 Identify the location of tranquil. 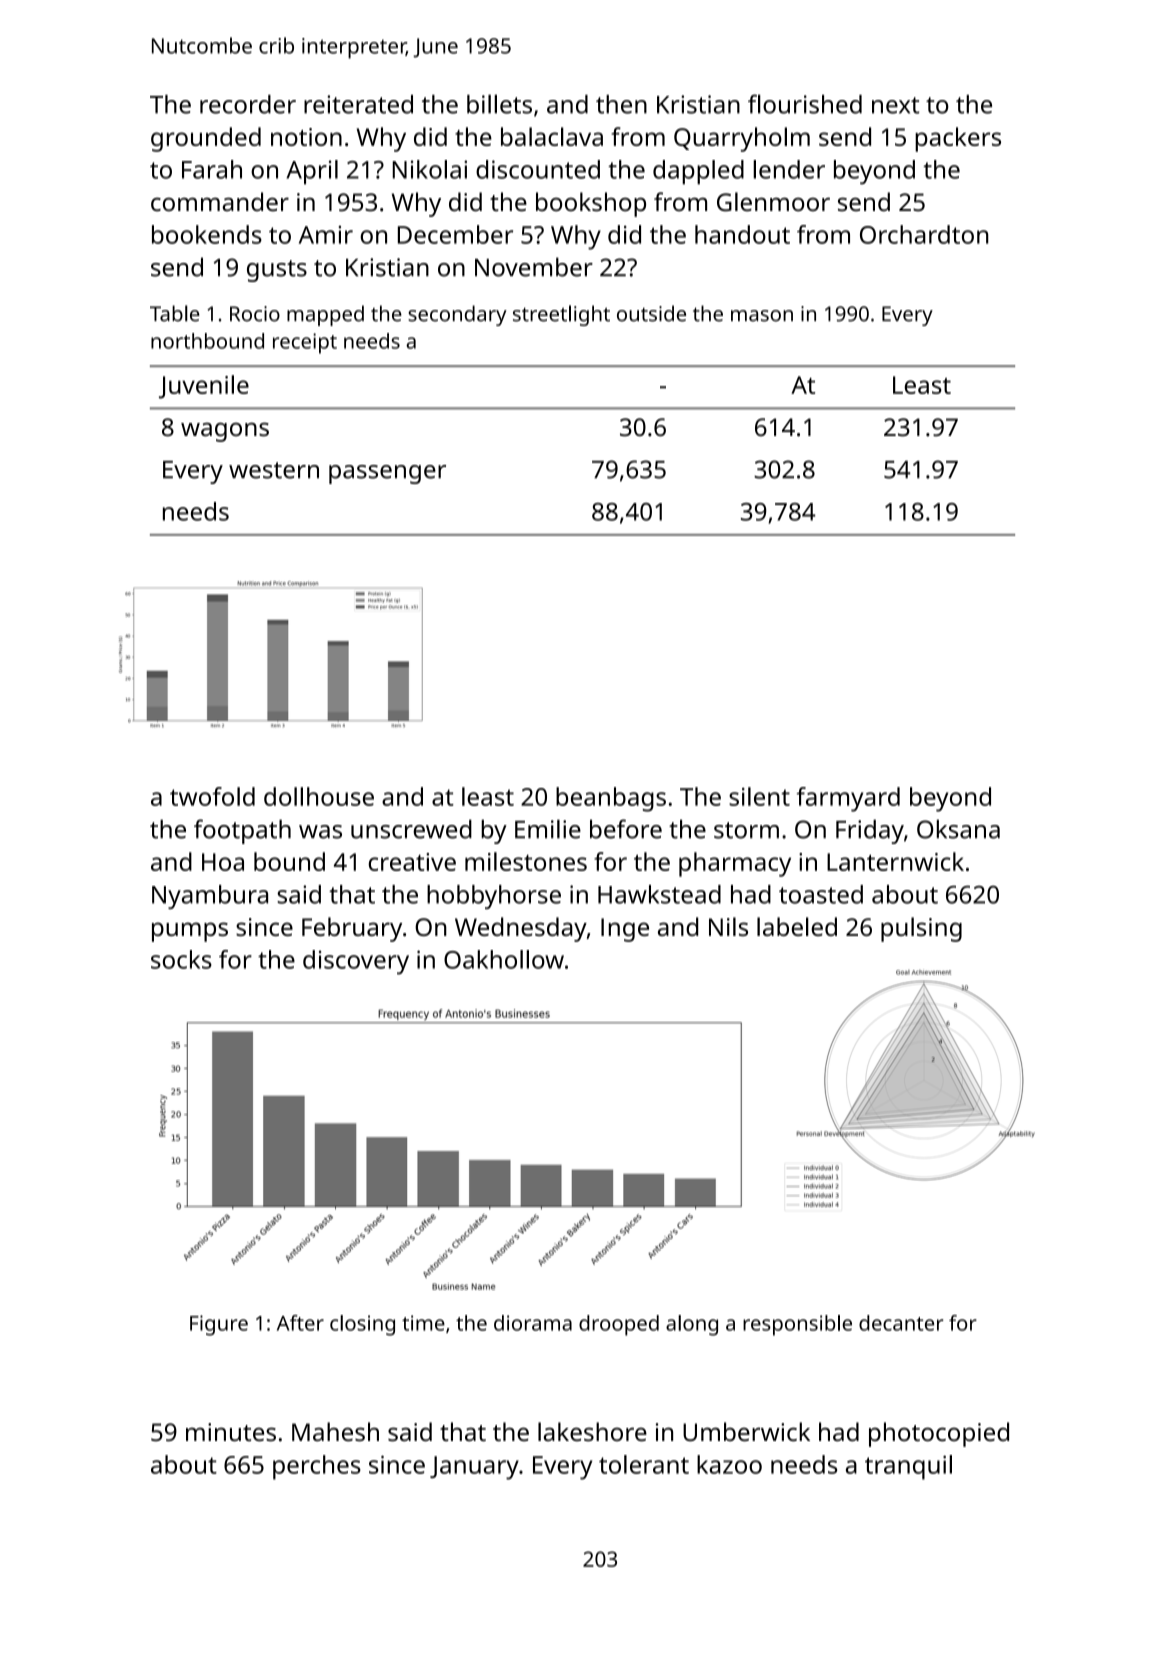
(908, 1467).
